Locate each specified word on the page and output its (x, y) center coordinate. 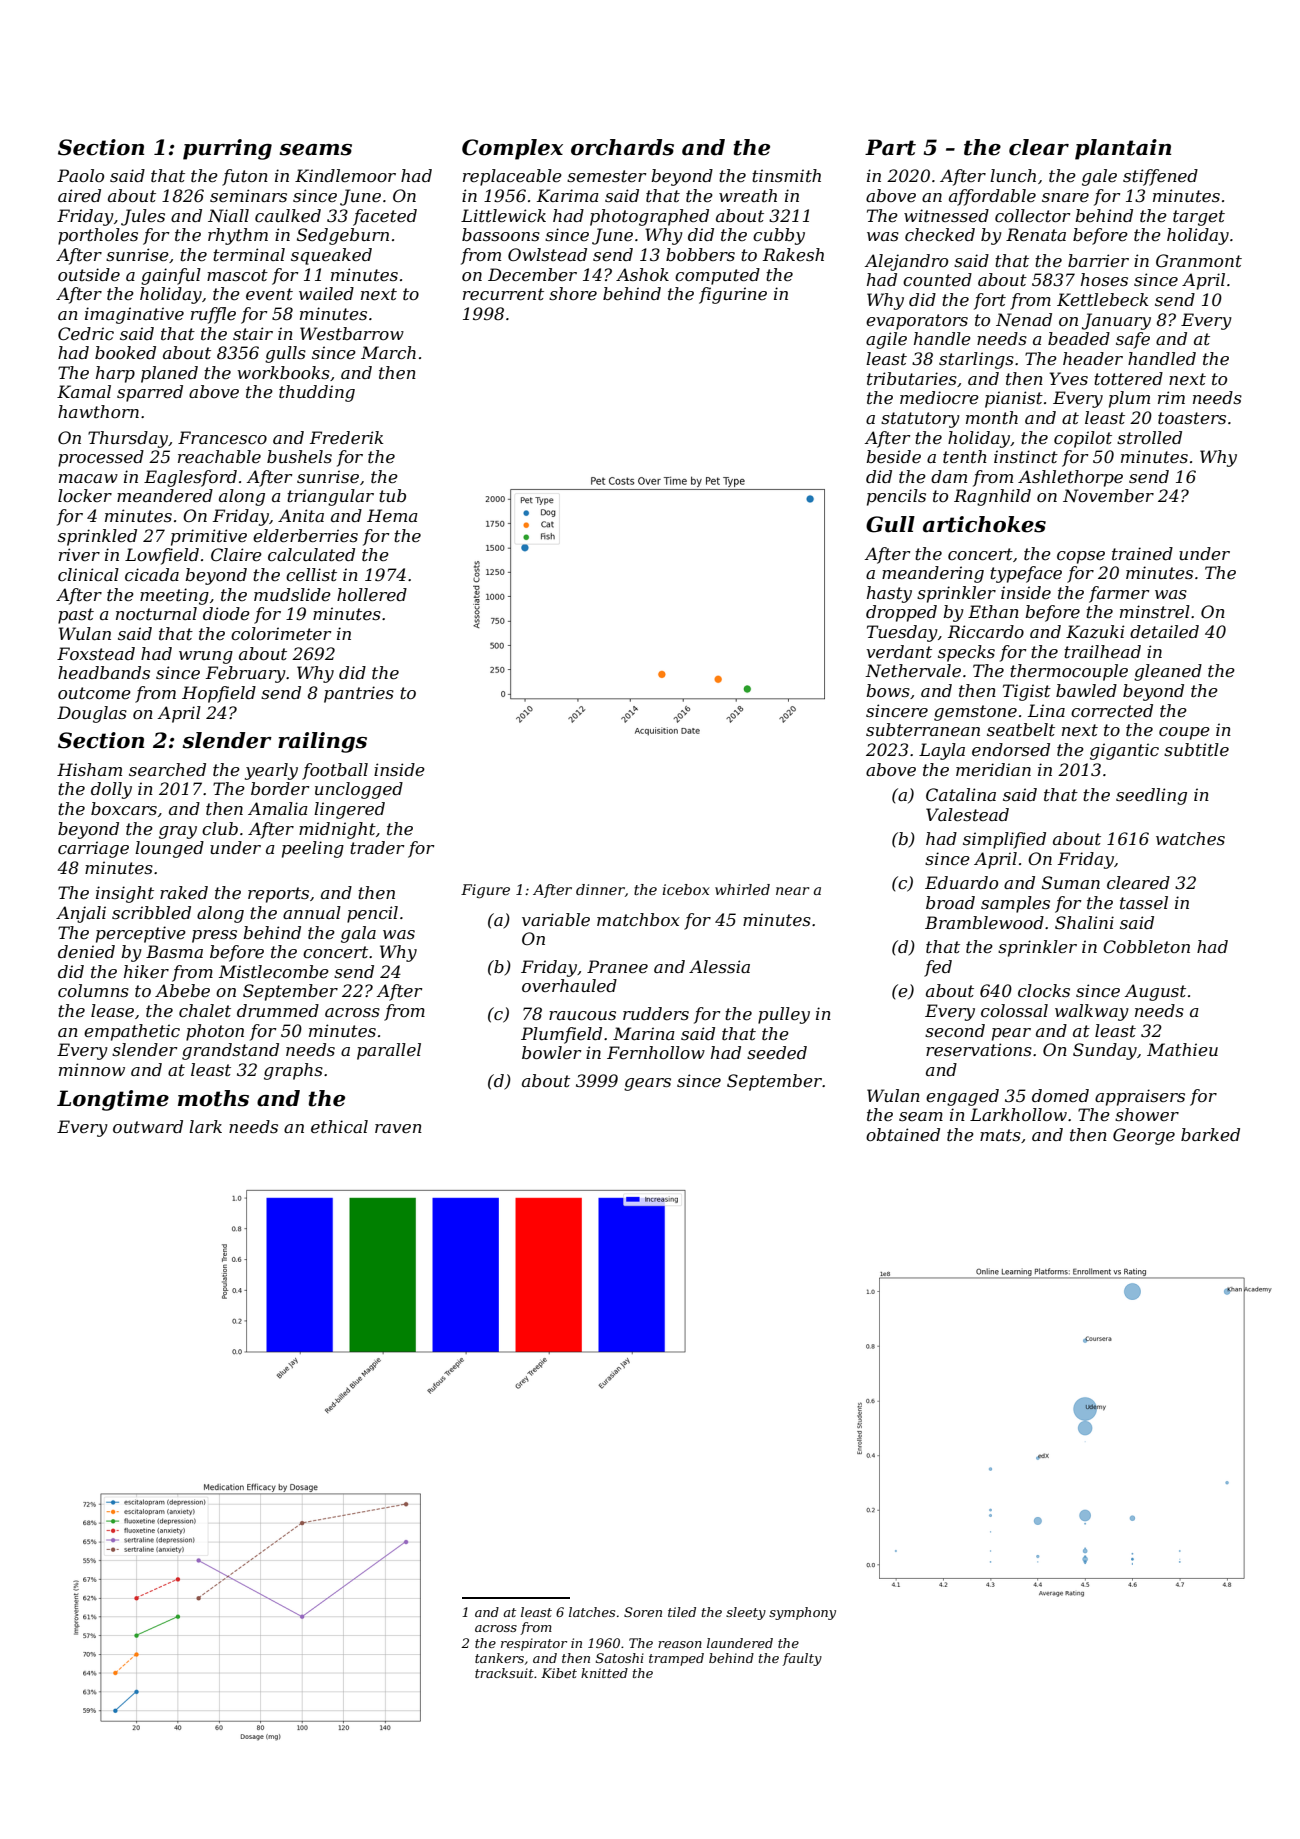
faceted (385, 217)
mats (1000, 1135)
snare (1065, 197)
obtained (903, 1134)
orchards (622, 147)
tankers (499, 1658)
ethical (339, 1126)
